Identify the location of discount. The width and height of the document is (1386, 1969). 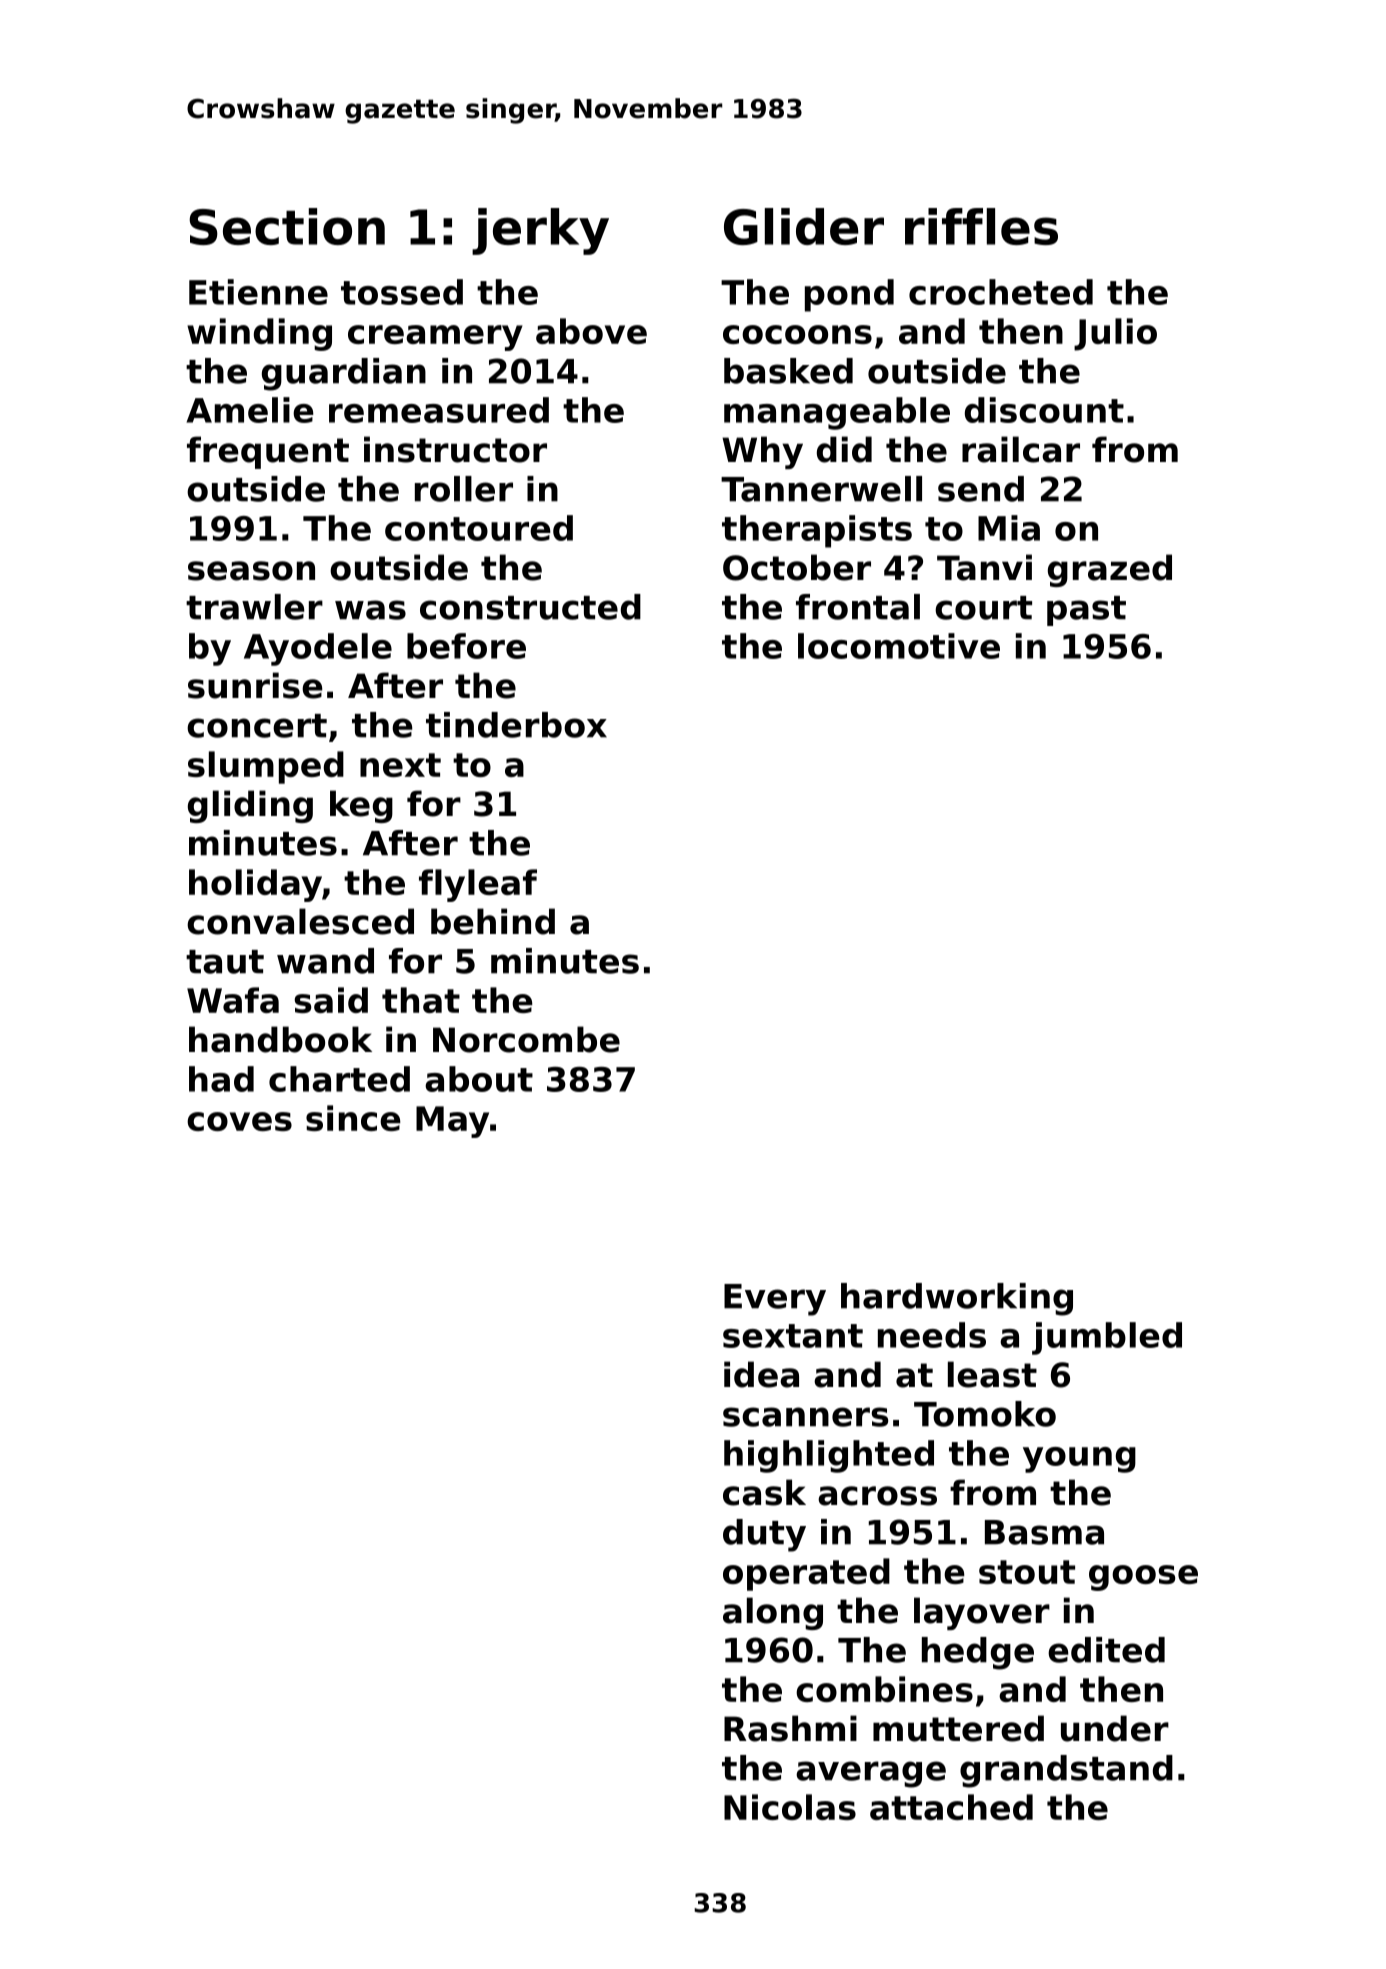
(1044, 410).
